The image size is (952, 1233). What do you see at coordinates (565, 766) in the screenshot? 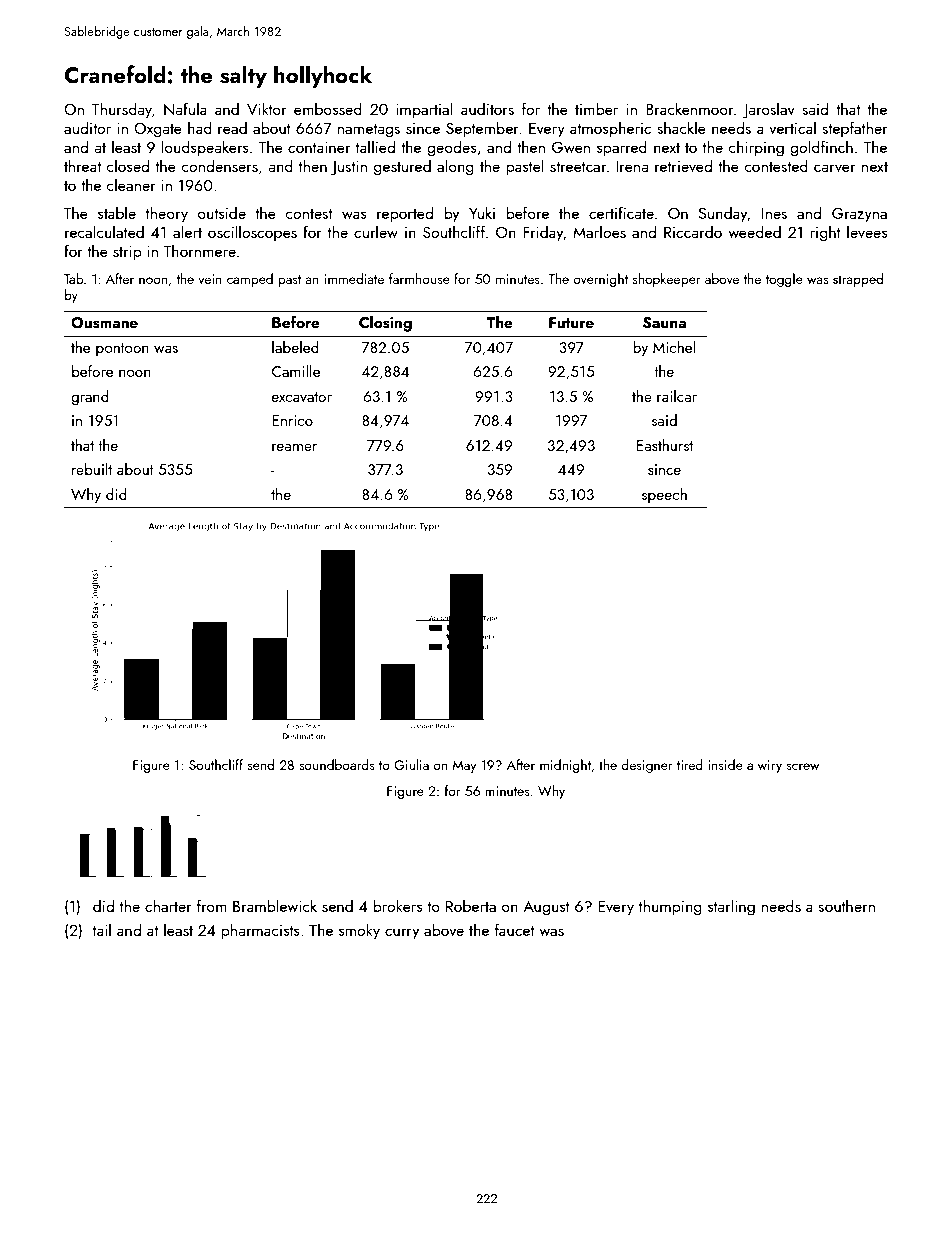
I see `midnight` at bounding box center [565, 766].
